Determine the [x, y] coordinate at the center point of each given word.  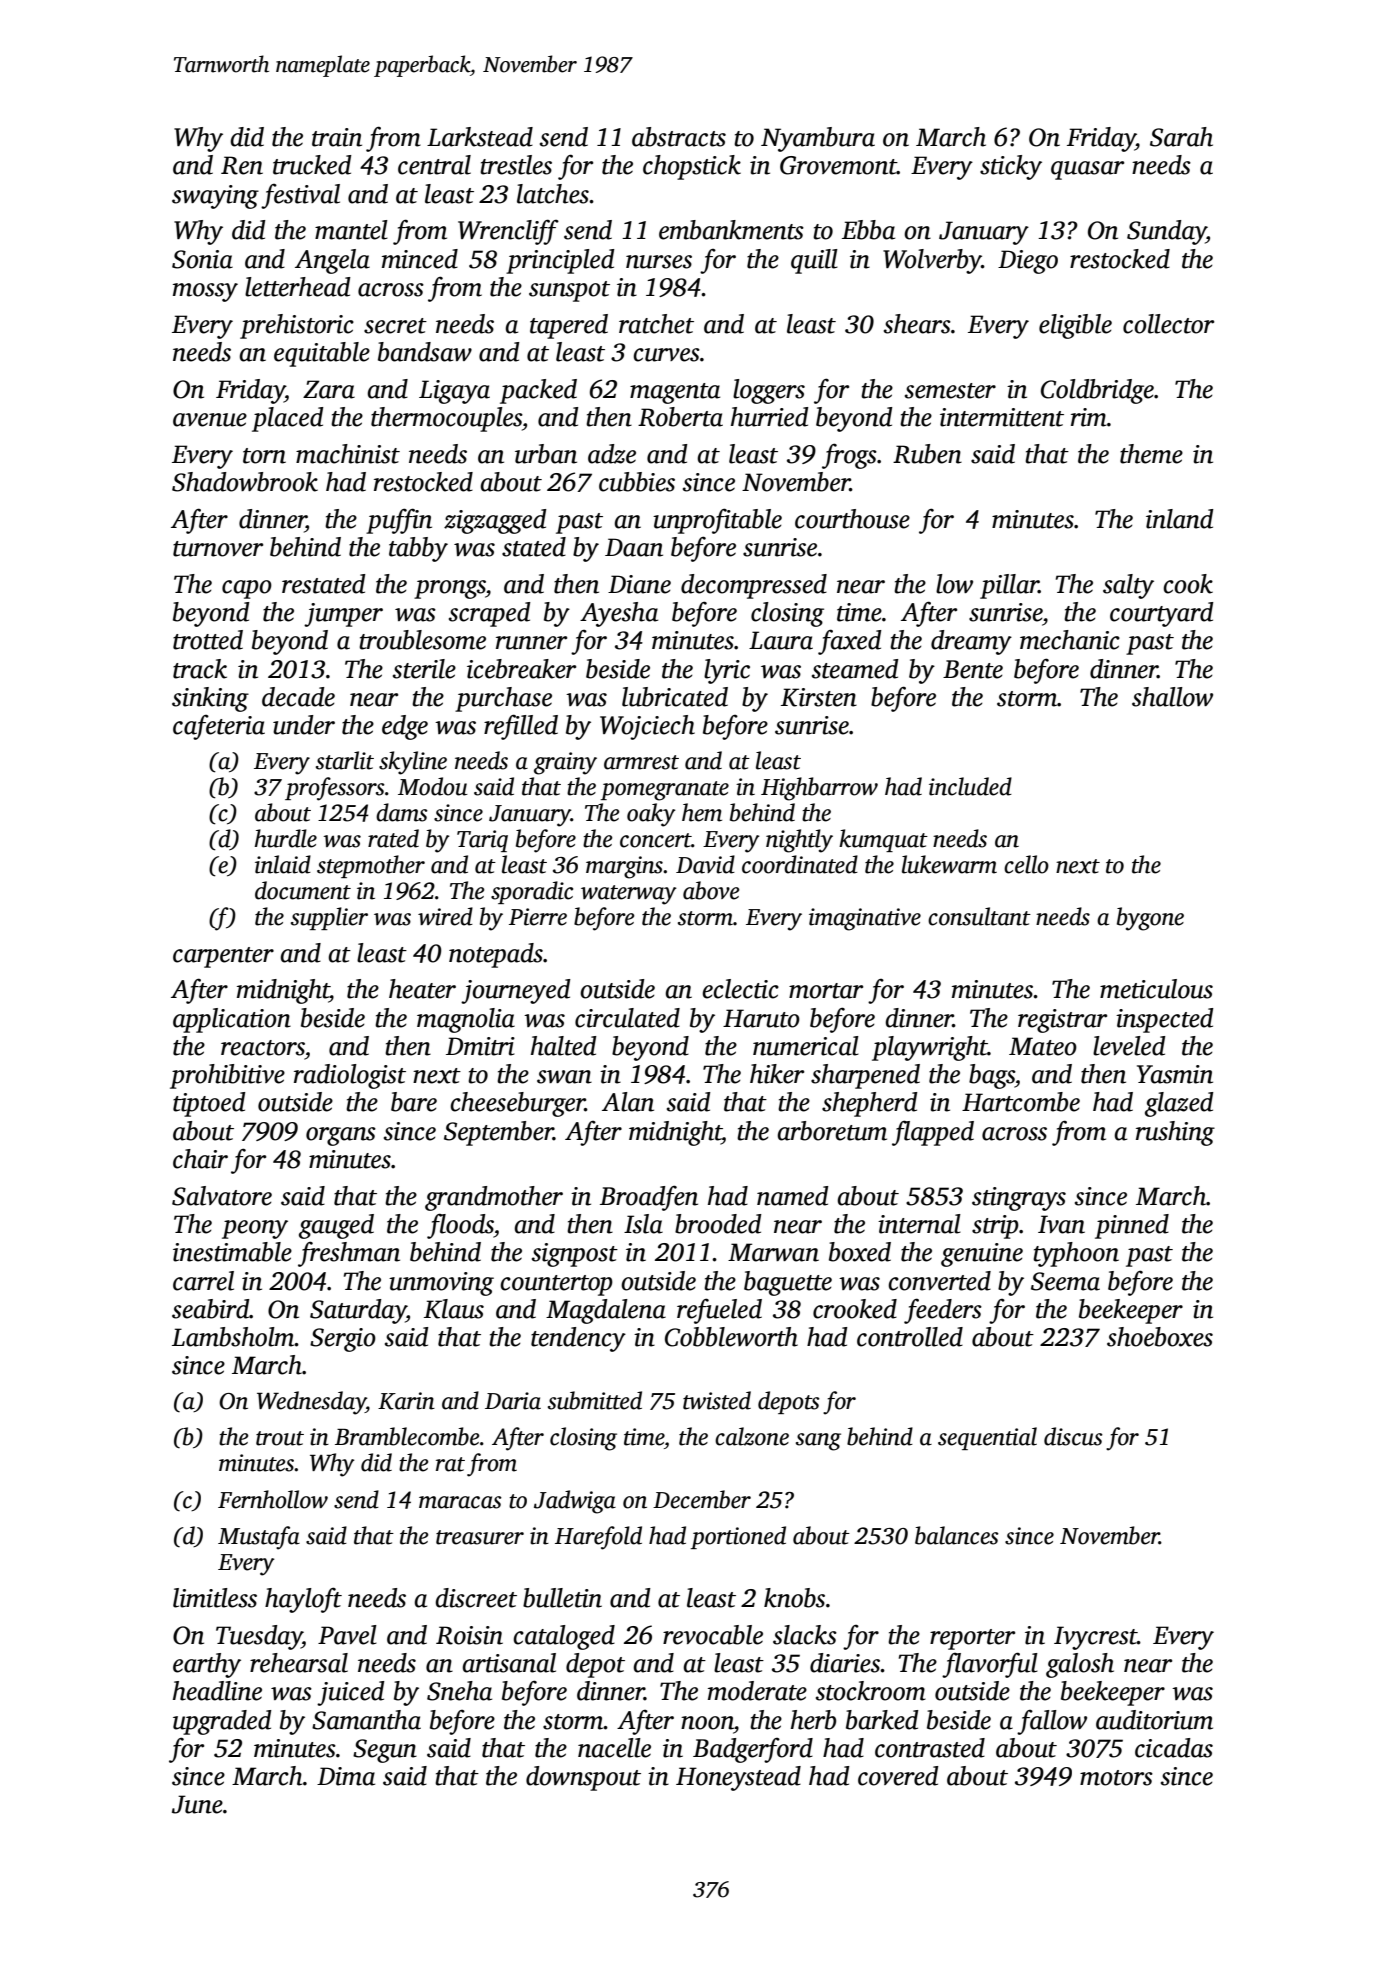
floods [460, 1226]
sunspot [569, 291]
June [197, 1804]
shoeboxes [1160, 1337]
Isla [643, 1224]
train [337, 137]
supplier [329, 918]
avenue [210, 420]
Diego [1028, 262]
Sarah [1181, 137]
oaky [651, 815]
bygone [1150, 919]
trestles [516, 165]
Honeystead [738, 1778]
